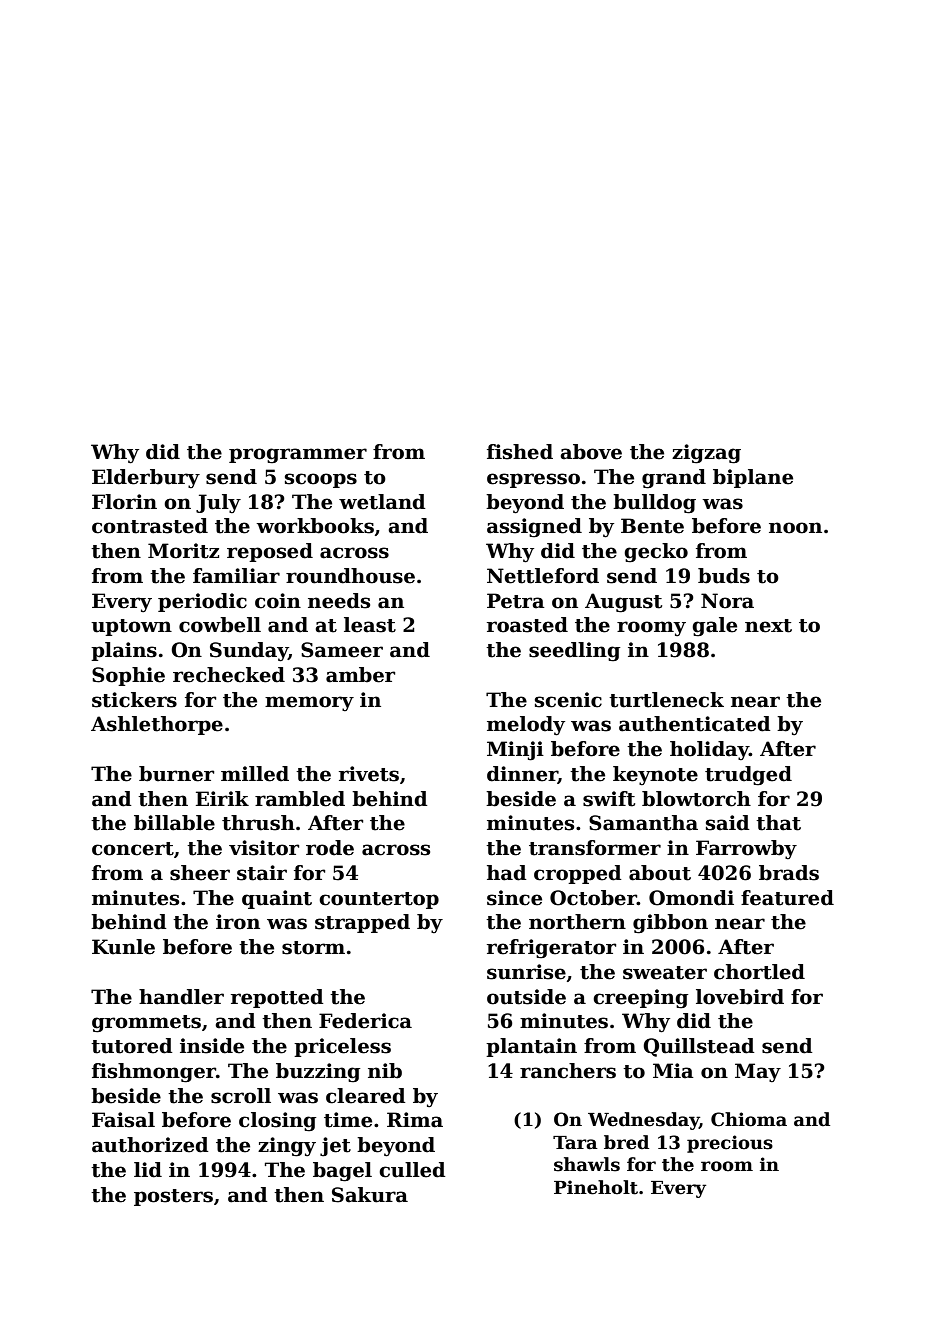 This document has height=1326, width=934. I want to click on chortled, so click(759, 972).
